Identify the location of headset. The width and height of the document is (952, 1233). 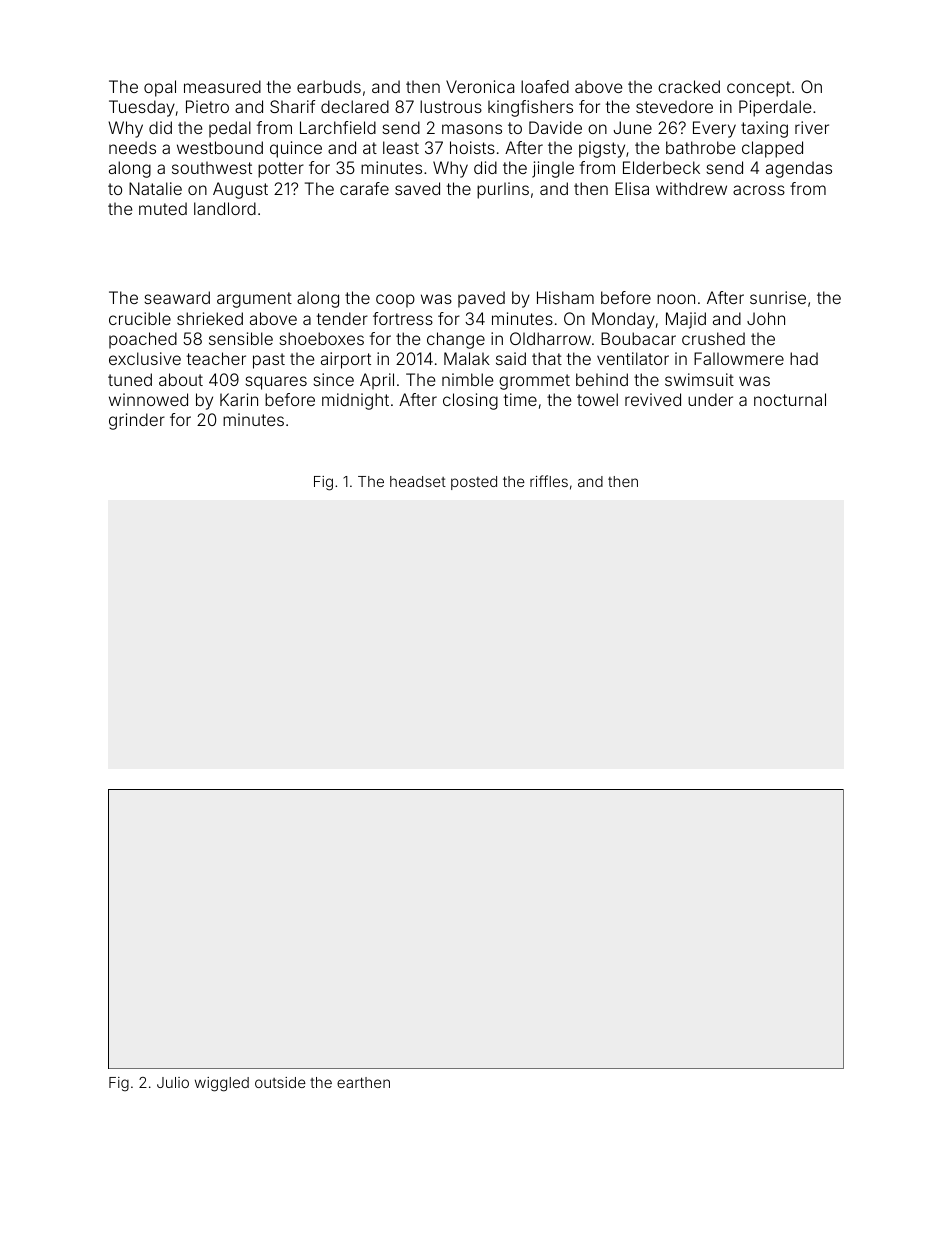
(418, 481).
